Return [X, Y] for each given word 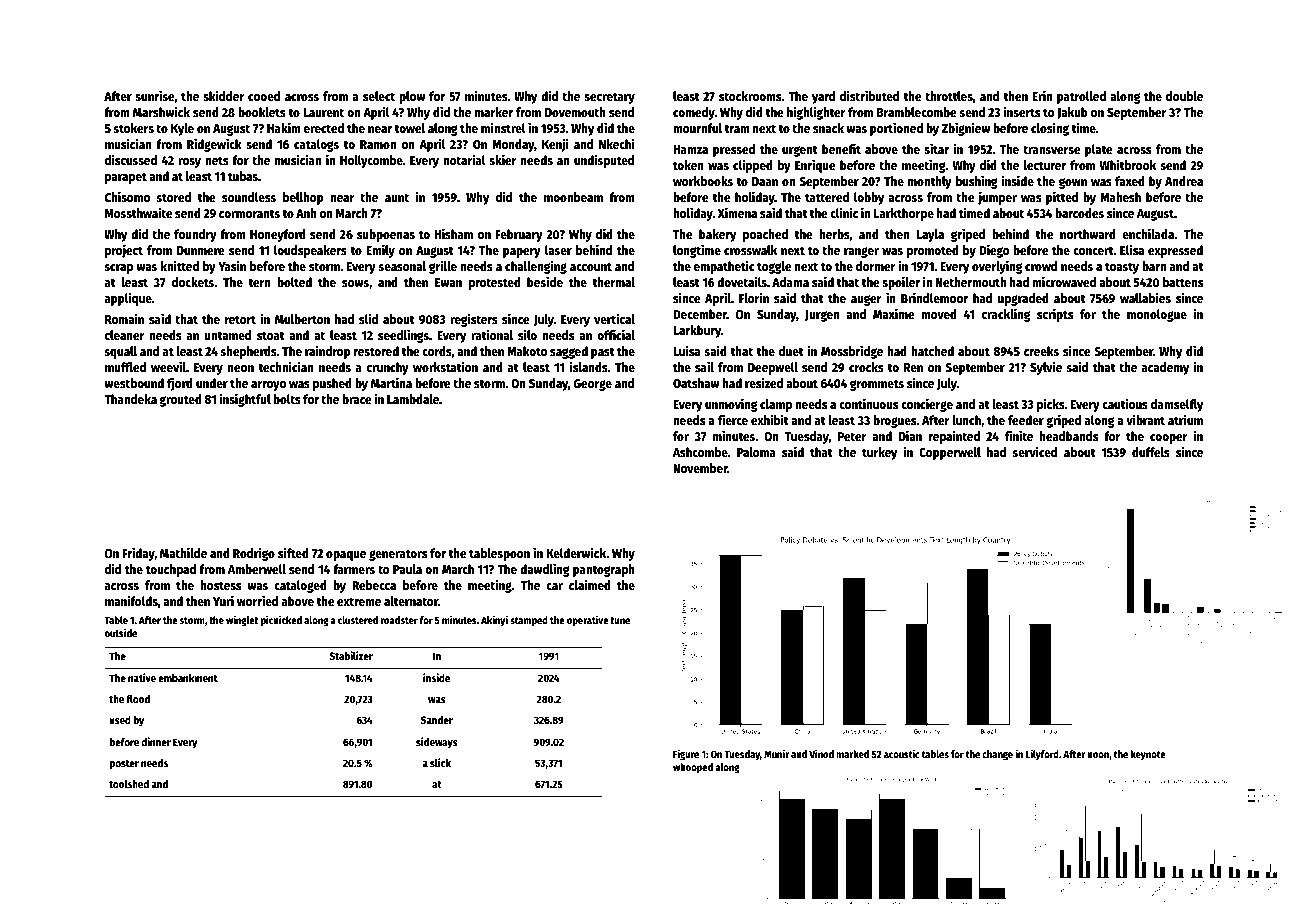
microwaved [1064, 281]
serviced [1035, 451]
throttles [949, 96]
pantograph [604, 570]
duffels [1151, 452]
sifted [293, 552]
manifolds [131, 600]
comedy [694, 113]
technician [286, 366]
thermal [614, 282]
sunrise [155, 95]
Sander [437, 720]
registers [474, 320]
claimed [590, 584]
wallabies [1145, 297]
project [124, 251]
